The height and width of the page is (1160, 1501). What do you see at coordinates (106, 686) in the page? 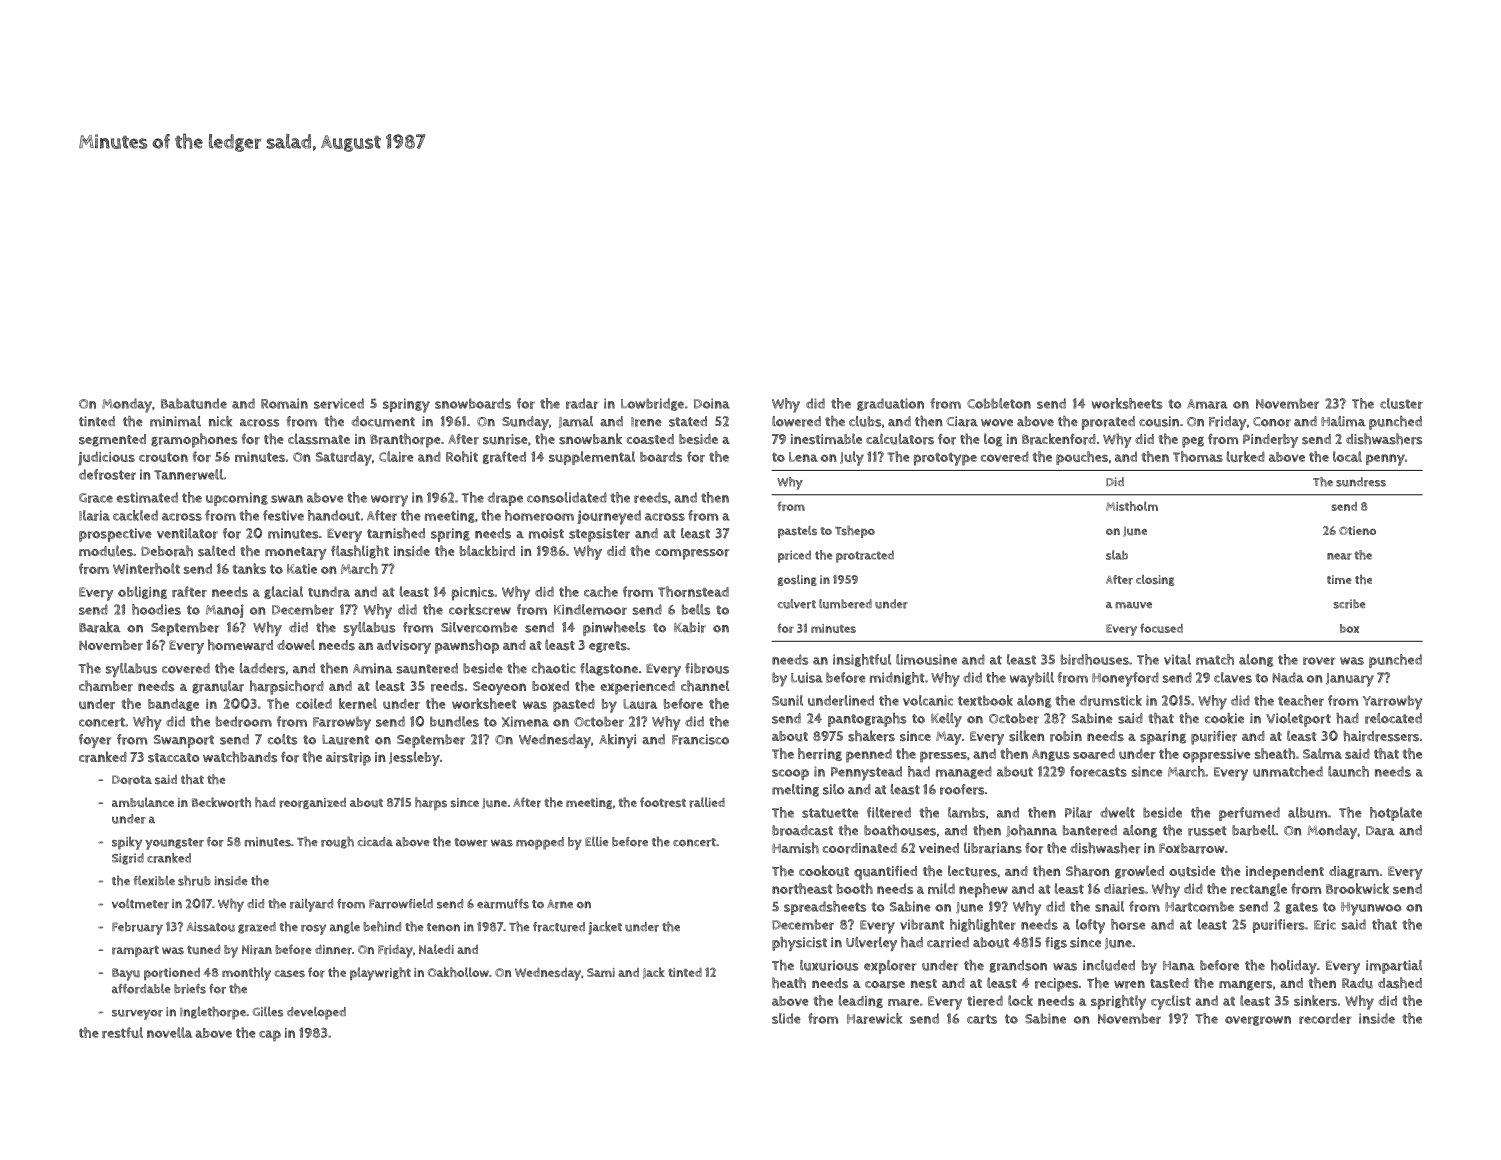
I see `chamber` at bounding box center [106, 686].
